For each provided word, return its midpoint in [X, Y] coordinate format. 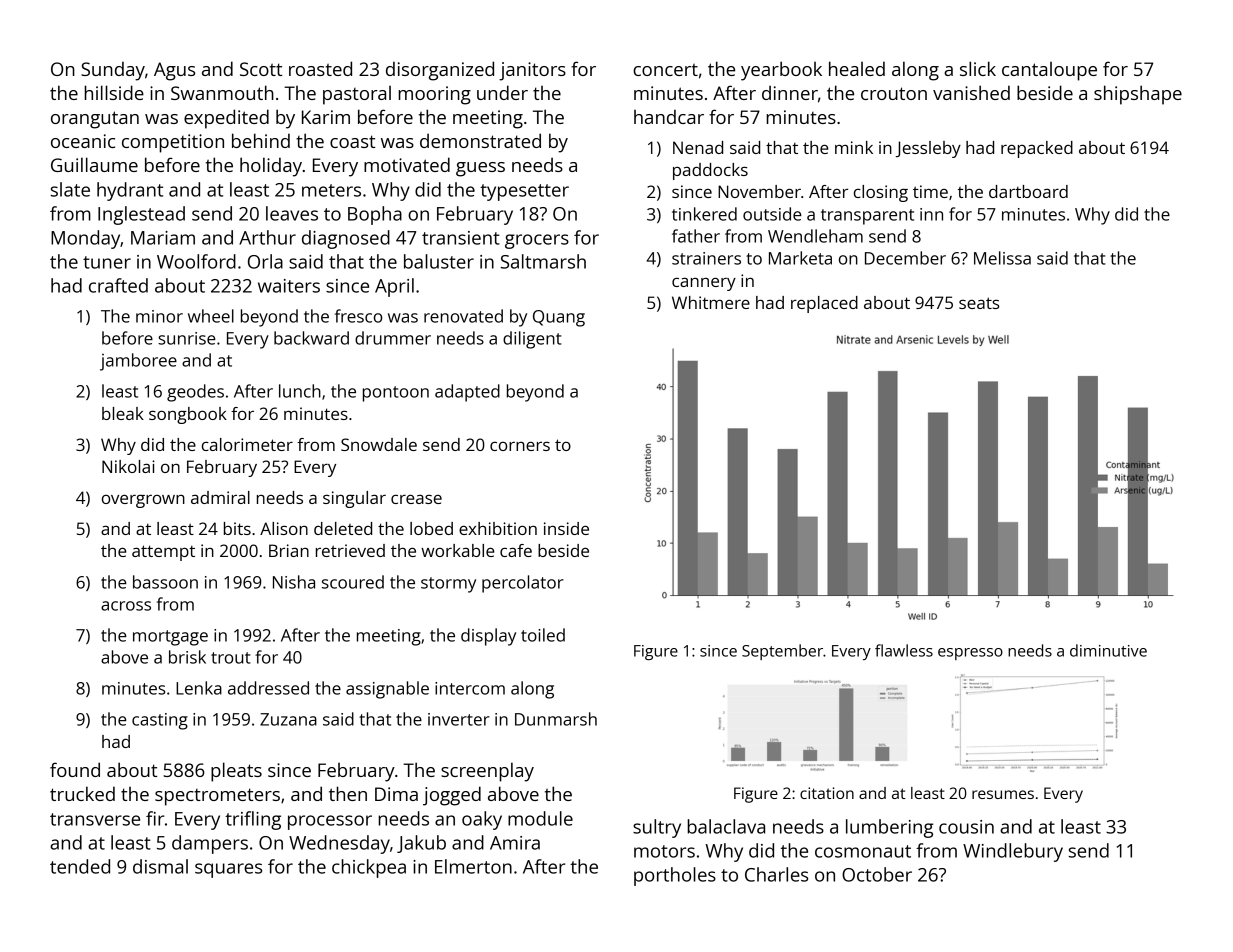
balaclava [726, 826]
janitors [532, 71]
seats [979, 303]
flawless [904, 650]
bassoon [165, 582]
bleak [123, 413]
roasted [320, 68]
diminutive [1108, 650]
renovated [463, 316]
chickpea [369, 868]
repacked [1037, 149]
